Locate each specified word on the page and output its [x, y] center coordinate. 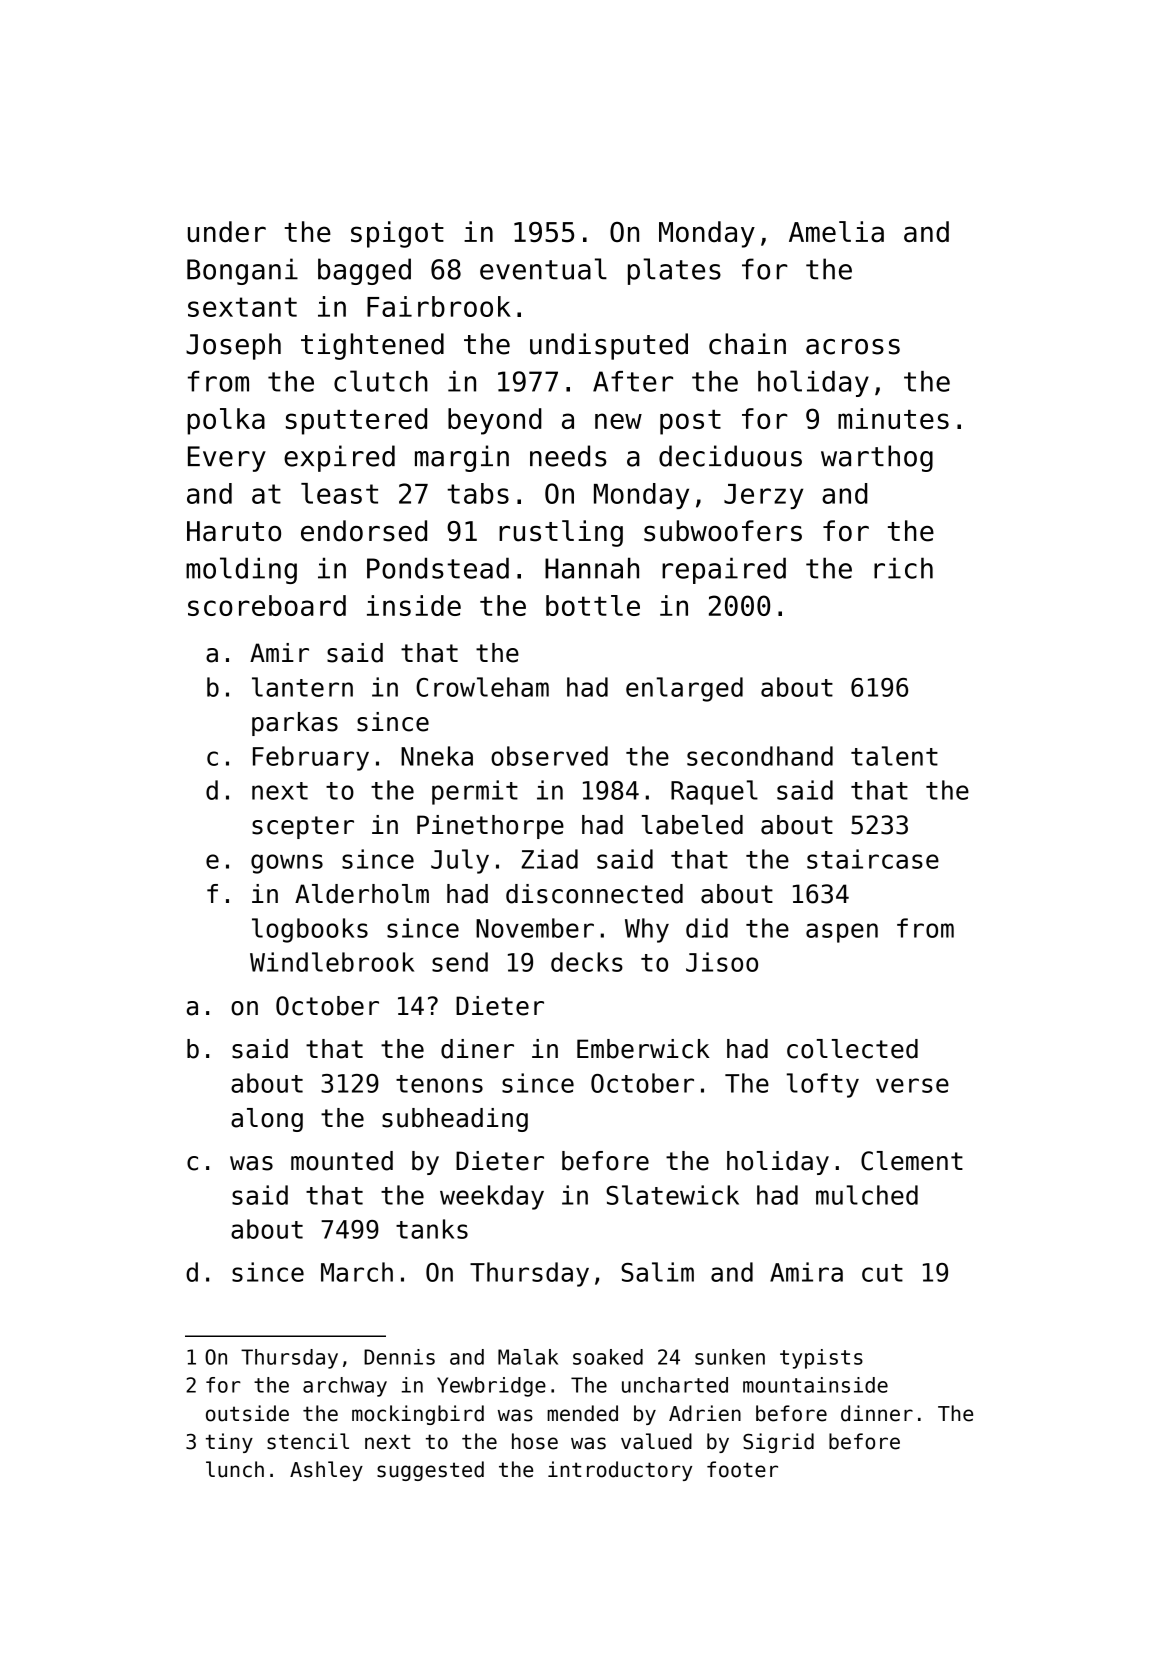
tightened [372, 346]
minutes [893, 418]
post [690, 422]
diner [477, 1049]
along [267, 1120]
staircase [873, 859]
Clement [912, 1161]
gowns [287, 864]
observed [549, 756]
